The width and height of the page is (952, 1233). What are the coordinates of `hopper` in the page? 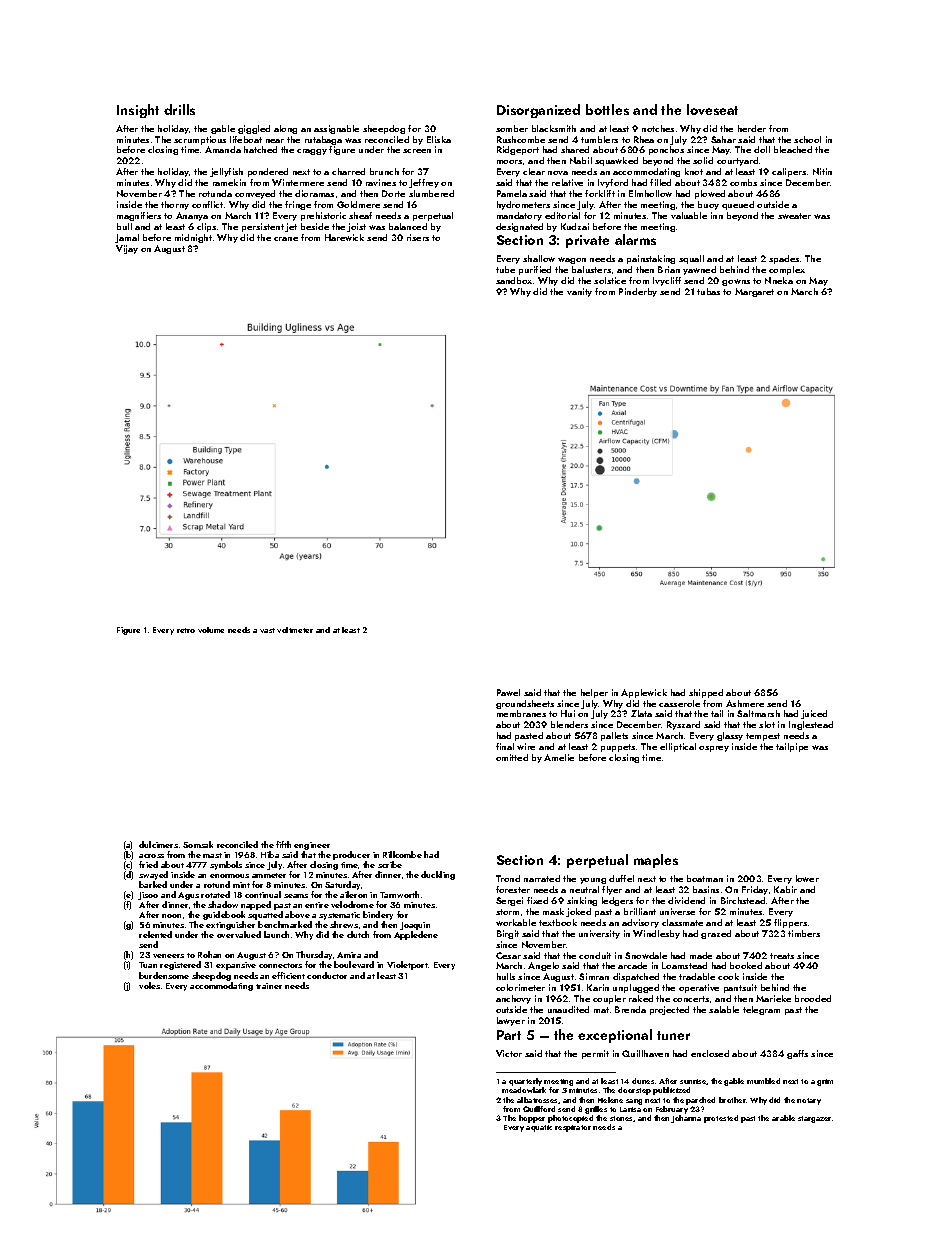 It's located at (532, 1119).
